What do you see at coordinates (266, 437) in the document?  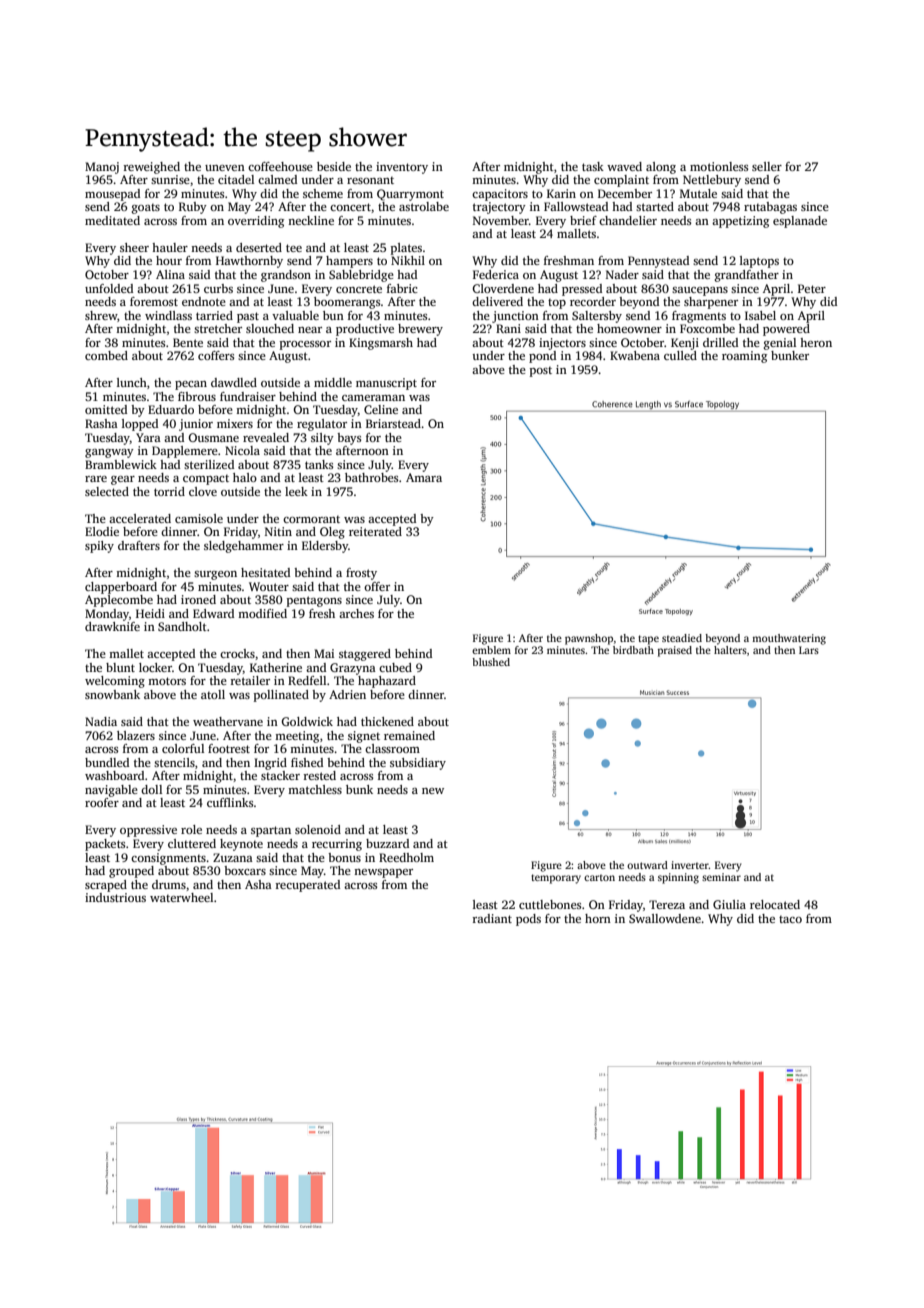 I see `revealed` at bounding box center [266, 437].
